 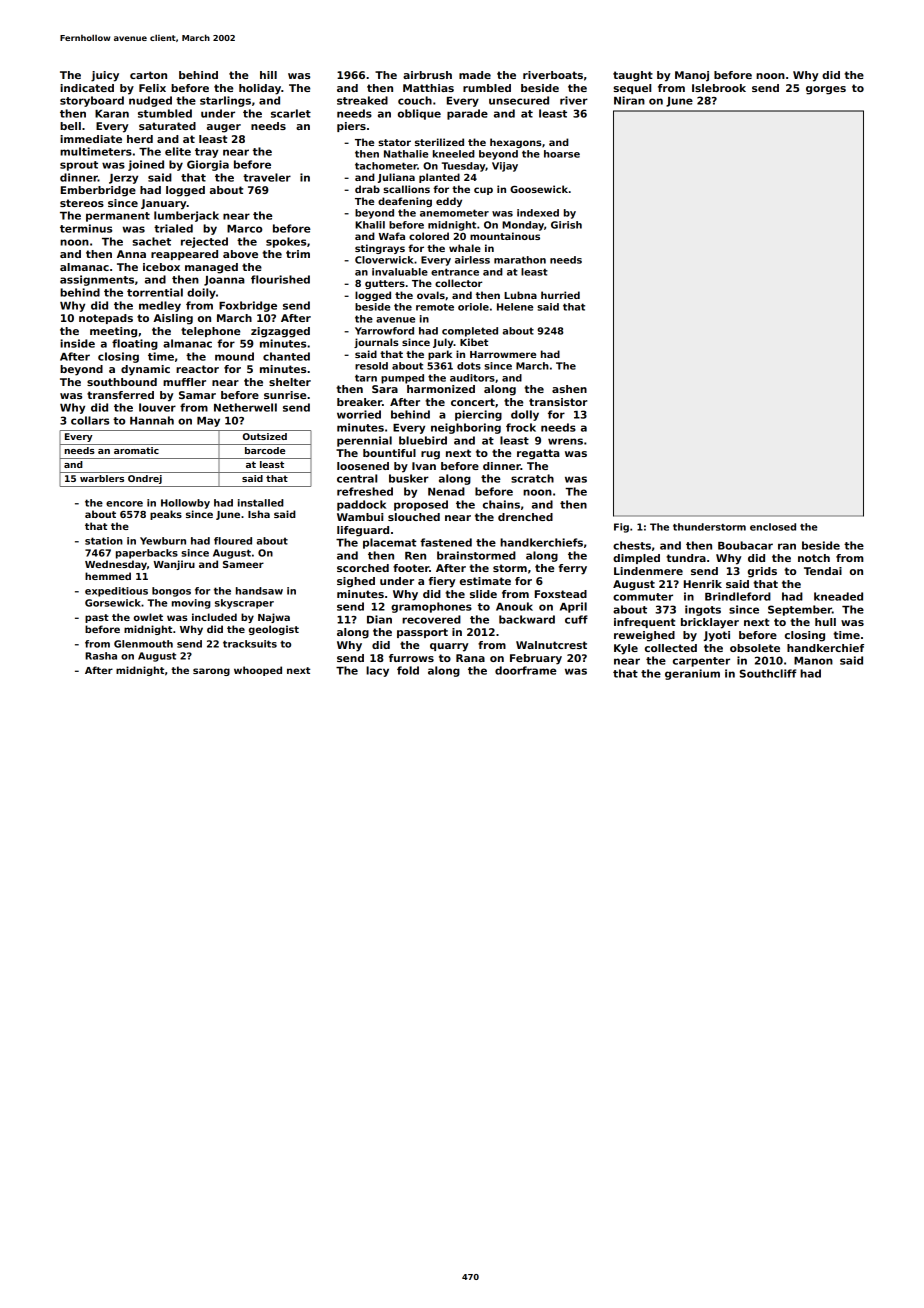 I want to click on Rasha, so click(x=101, y=656).
